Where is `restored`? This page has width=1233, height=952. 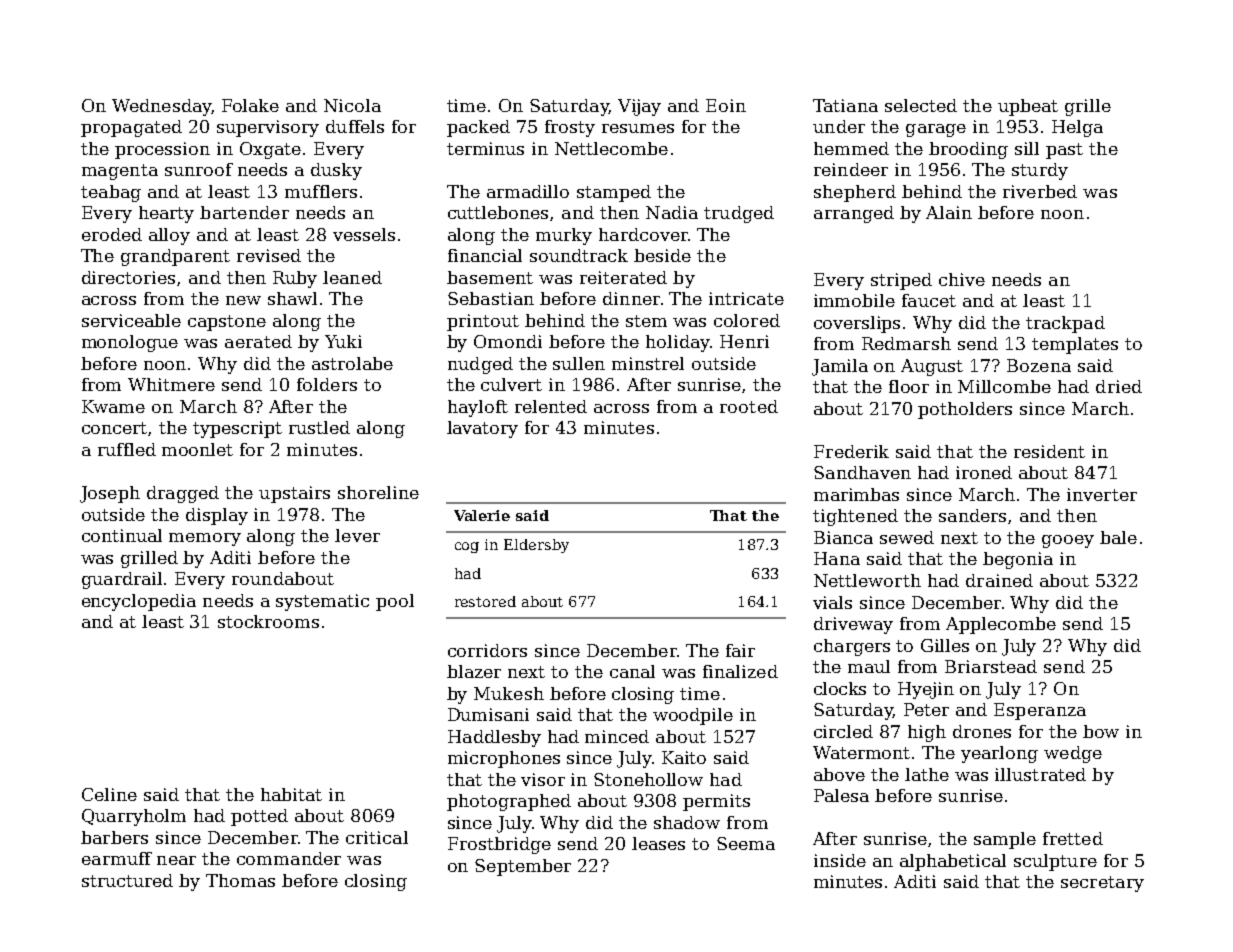 restored is located at coordinates (485, 601).
